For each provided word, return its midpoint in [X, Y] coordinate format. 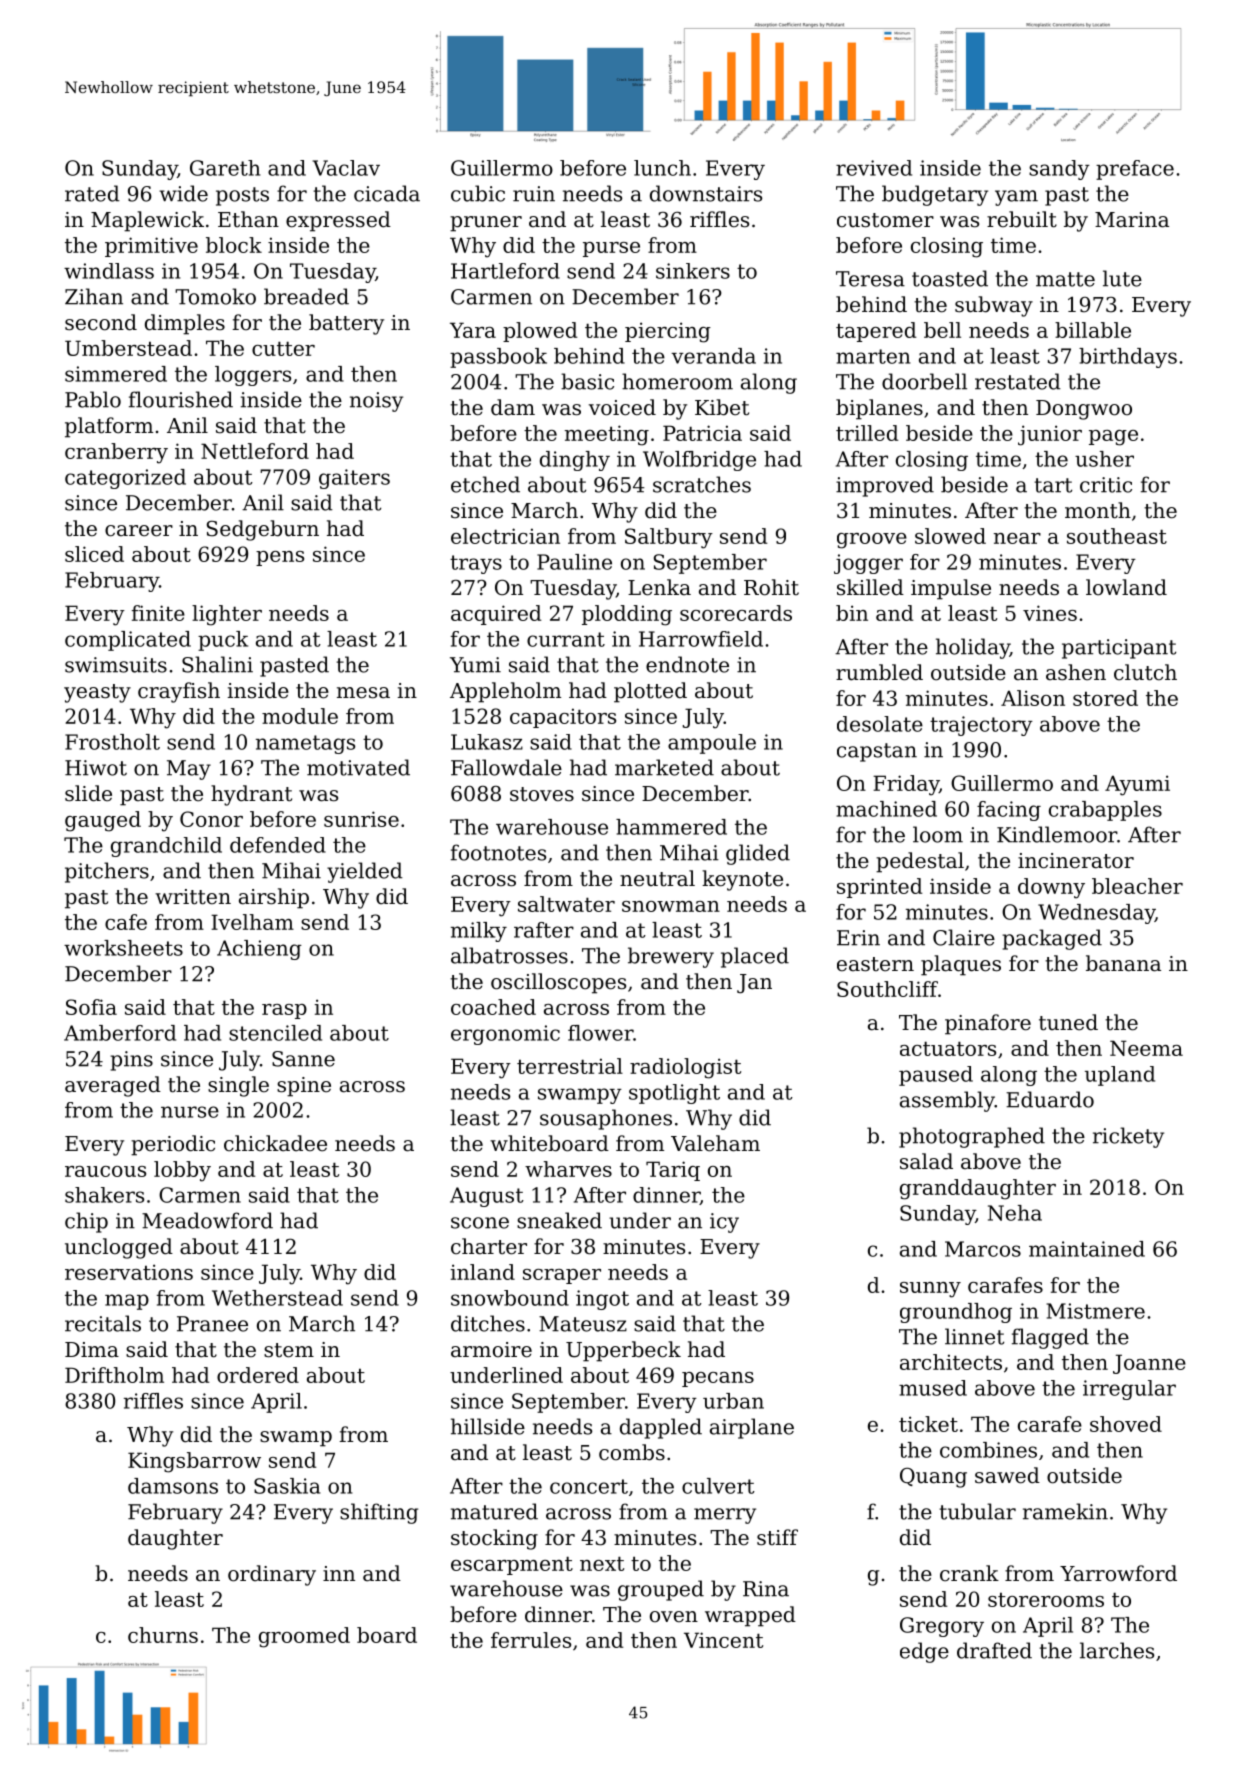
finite [158, 613]
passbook [498, 358]
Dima [92, 1350]
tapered [876, 332]
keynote [742, 880]
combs [632, 1452]
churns [163, 1635]
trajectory [981, 726]
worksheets [123, 948]
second [101, 322]
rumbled [879, 672]
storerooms [1046, 1599]
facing [1009, 811]
